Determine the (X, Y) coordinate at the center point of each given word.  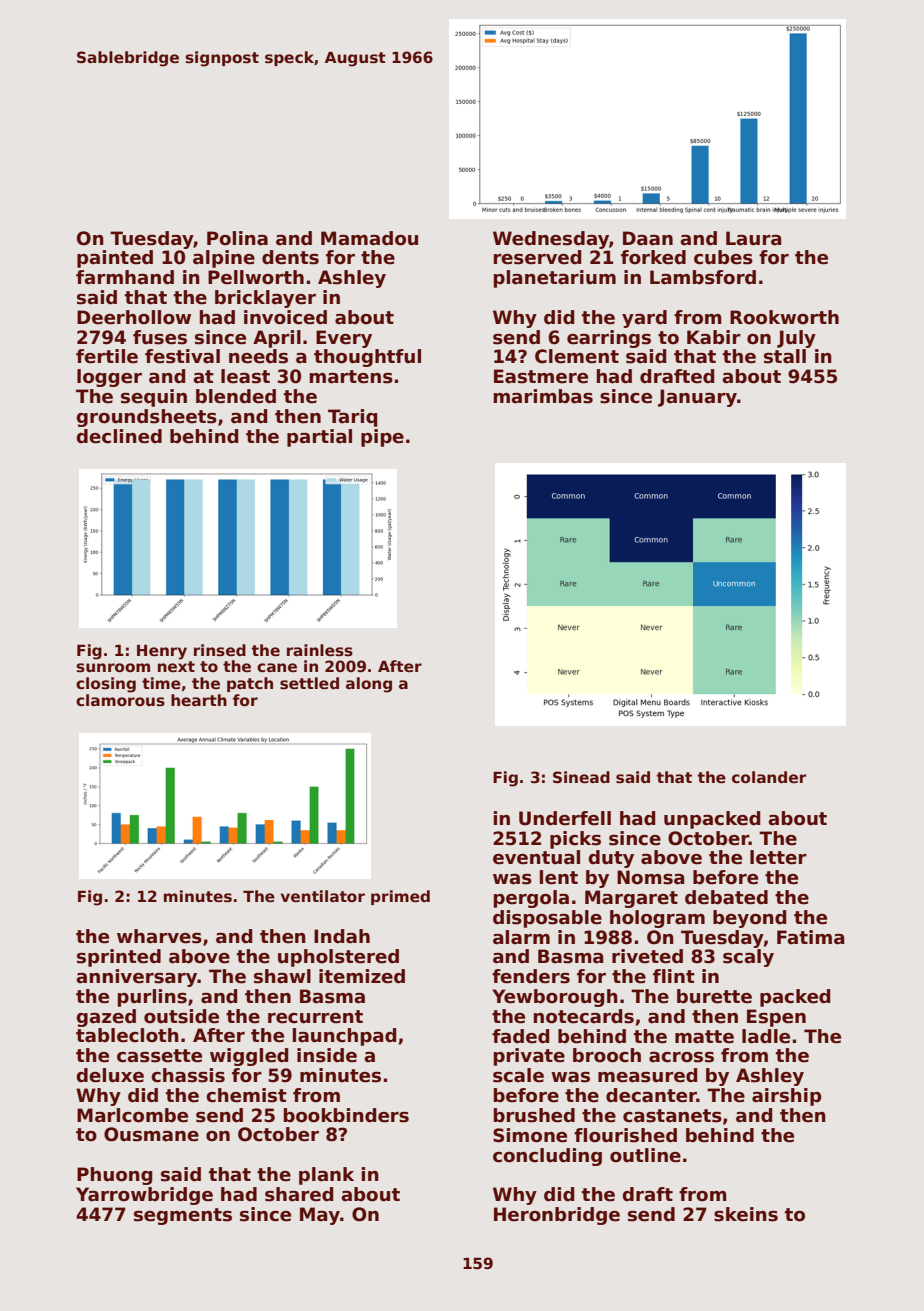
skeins (746, 1214)
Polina (237, 238)
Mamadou (369, 238)
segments (183, 1216)
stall (785, 356)
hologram (657, 919)
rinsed (220, 650)
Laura (754, 238)
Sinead (581, 777)
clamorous (120, 700)
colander (769, 777)
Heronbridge (557, 1216)
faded (521, 1036)
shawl (282, 976)
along (369, 685)
